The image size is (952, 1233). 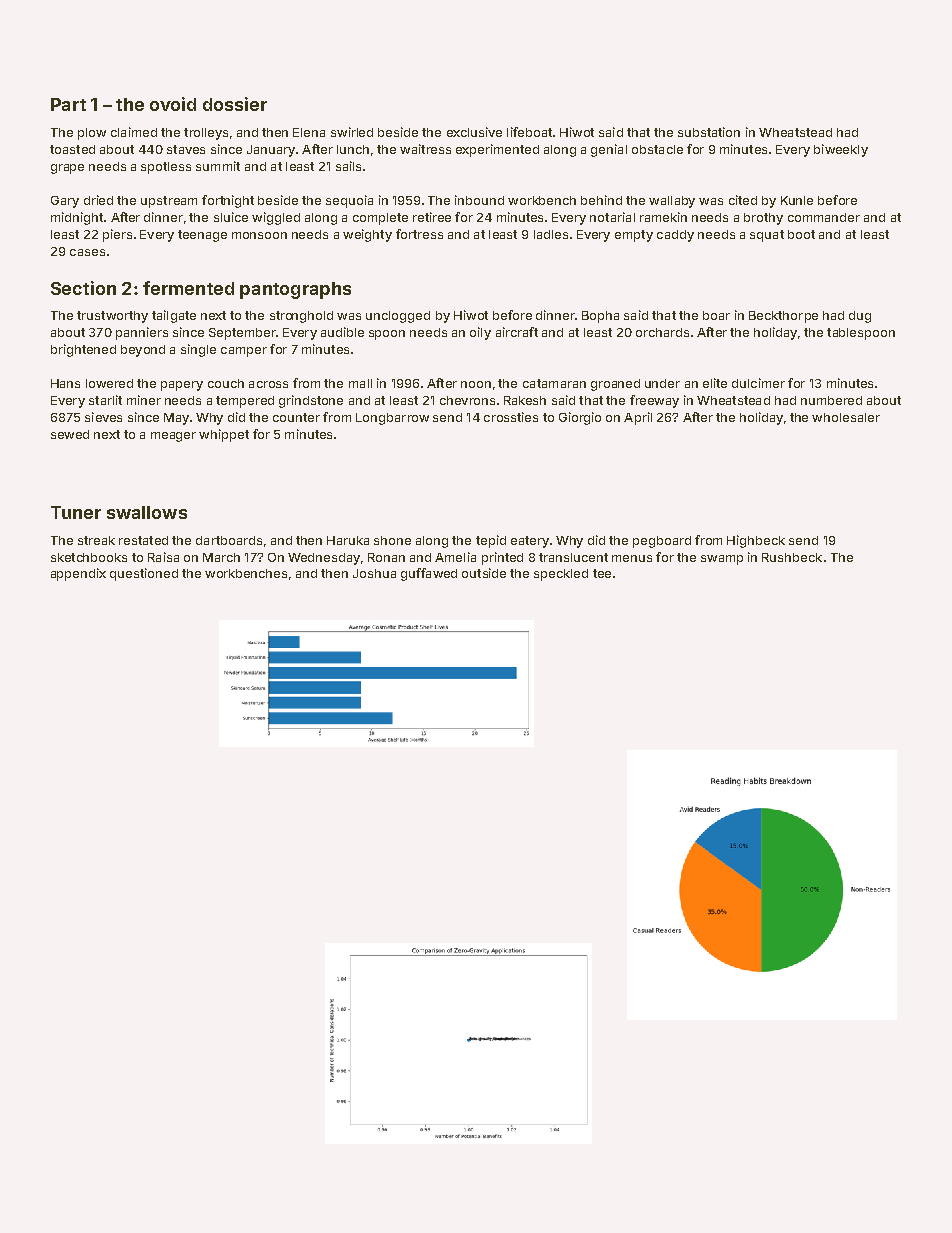 I want to click on fermented, so click(x=188, y=288).
